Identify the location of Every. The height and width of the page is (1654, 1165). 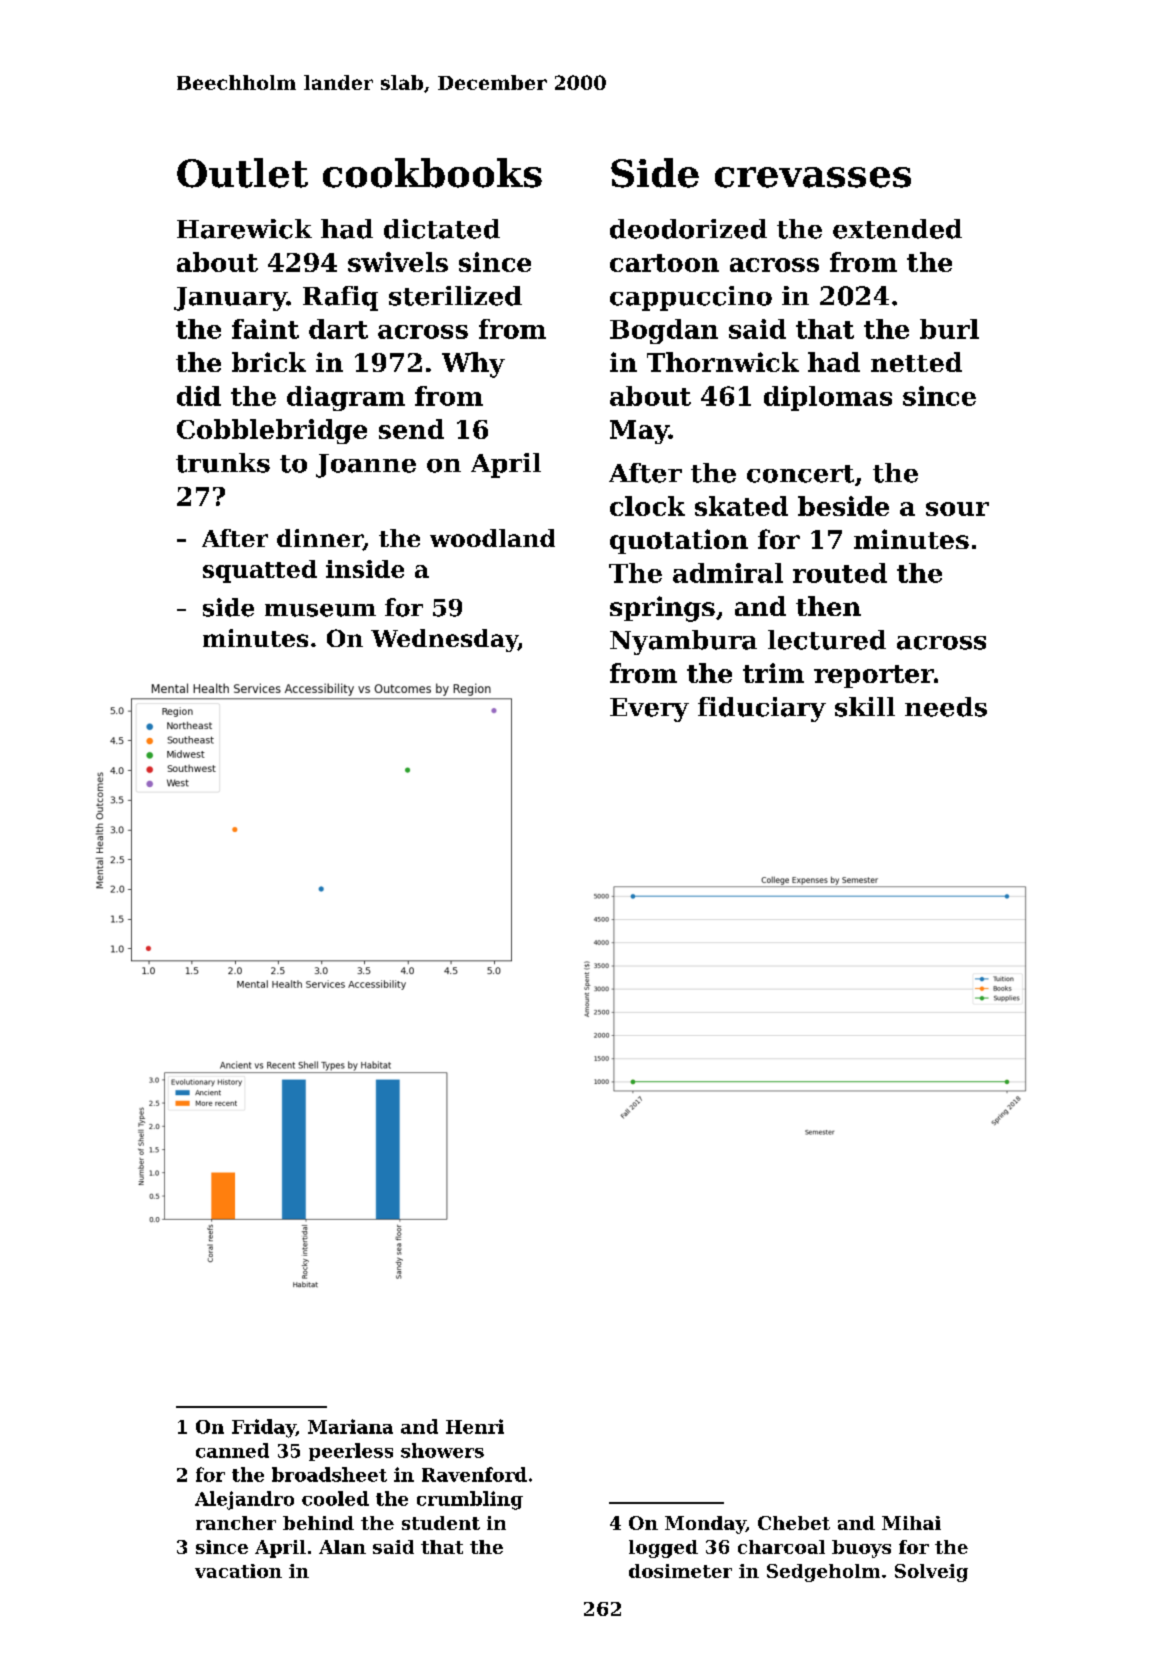
(649, 710).
